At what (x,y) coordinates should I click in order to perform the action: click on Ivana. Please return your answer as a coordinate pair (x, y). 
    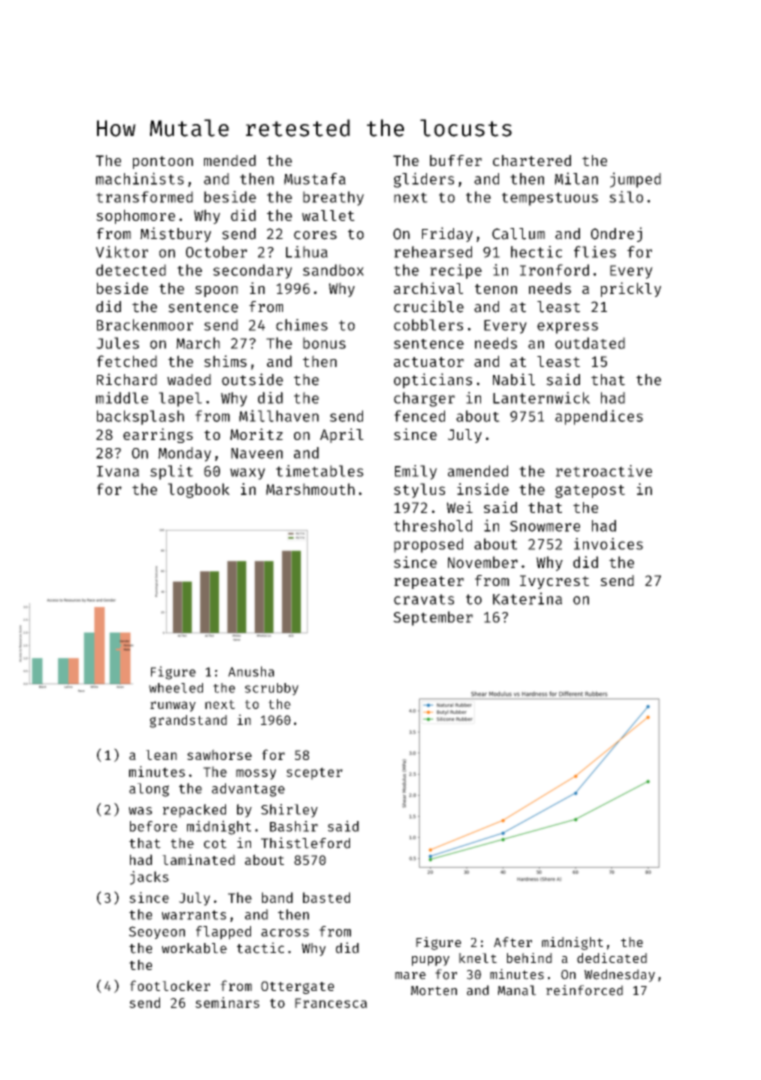
    Looking at the image, I should click on (118, 471).
